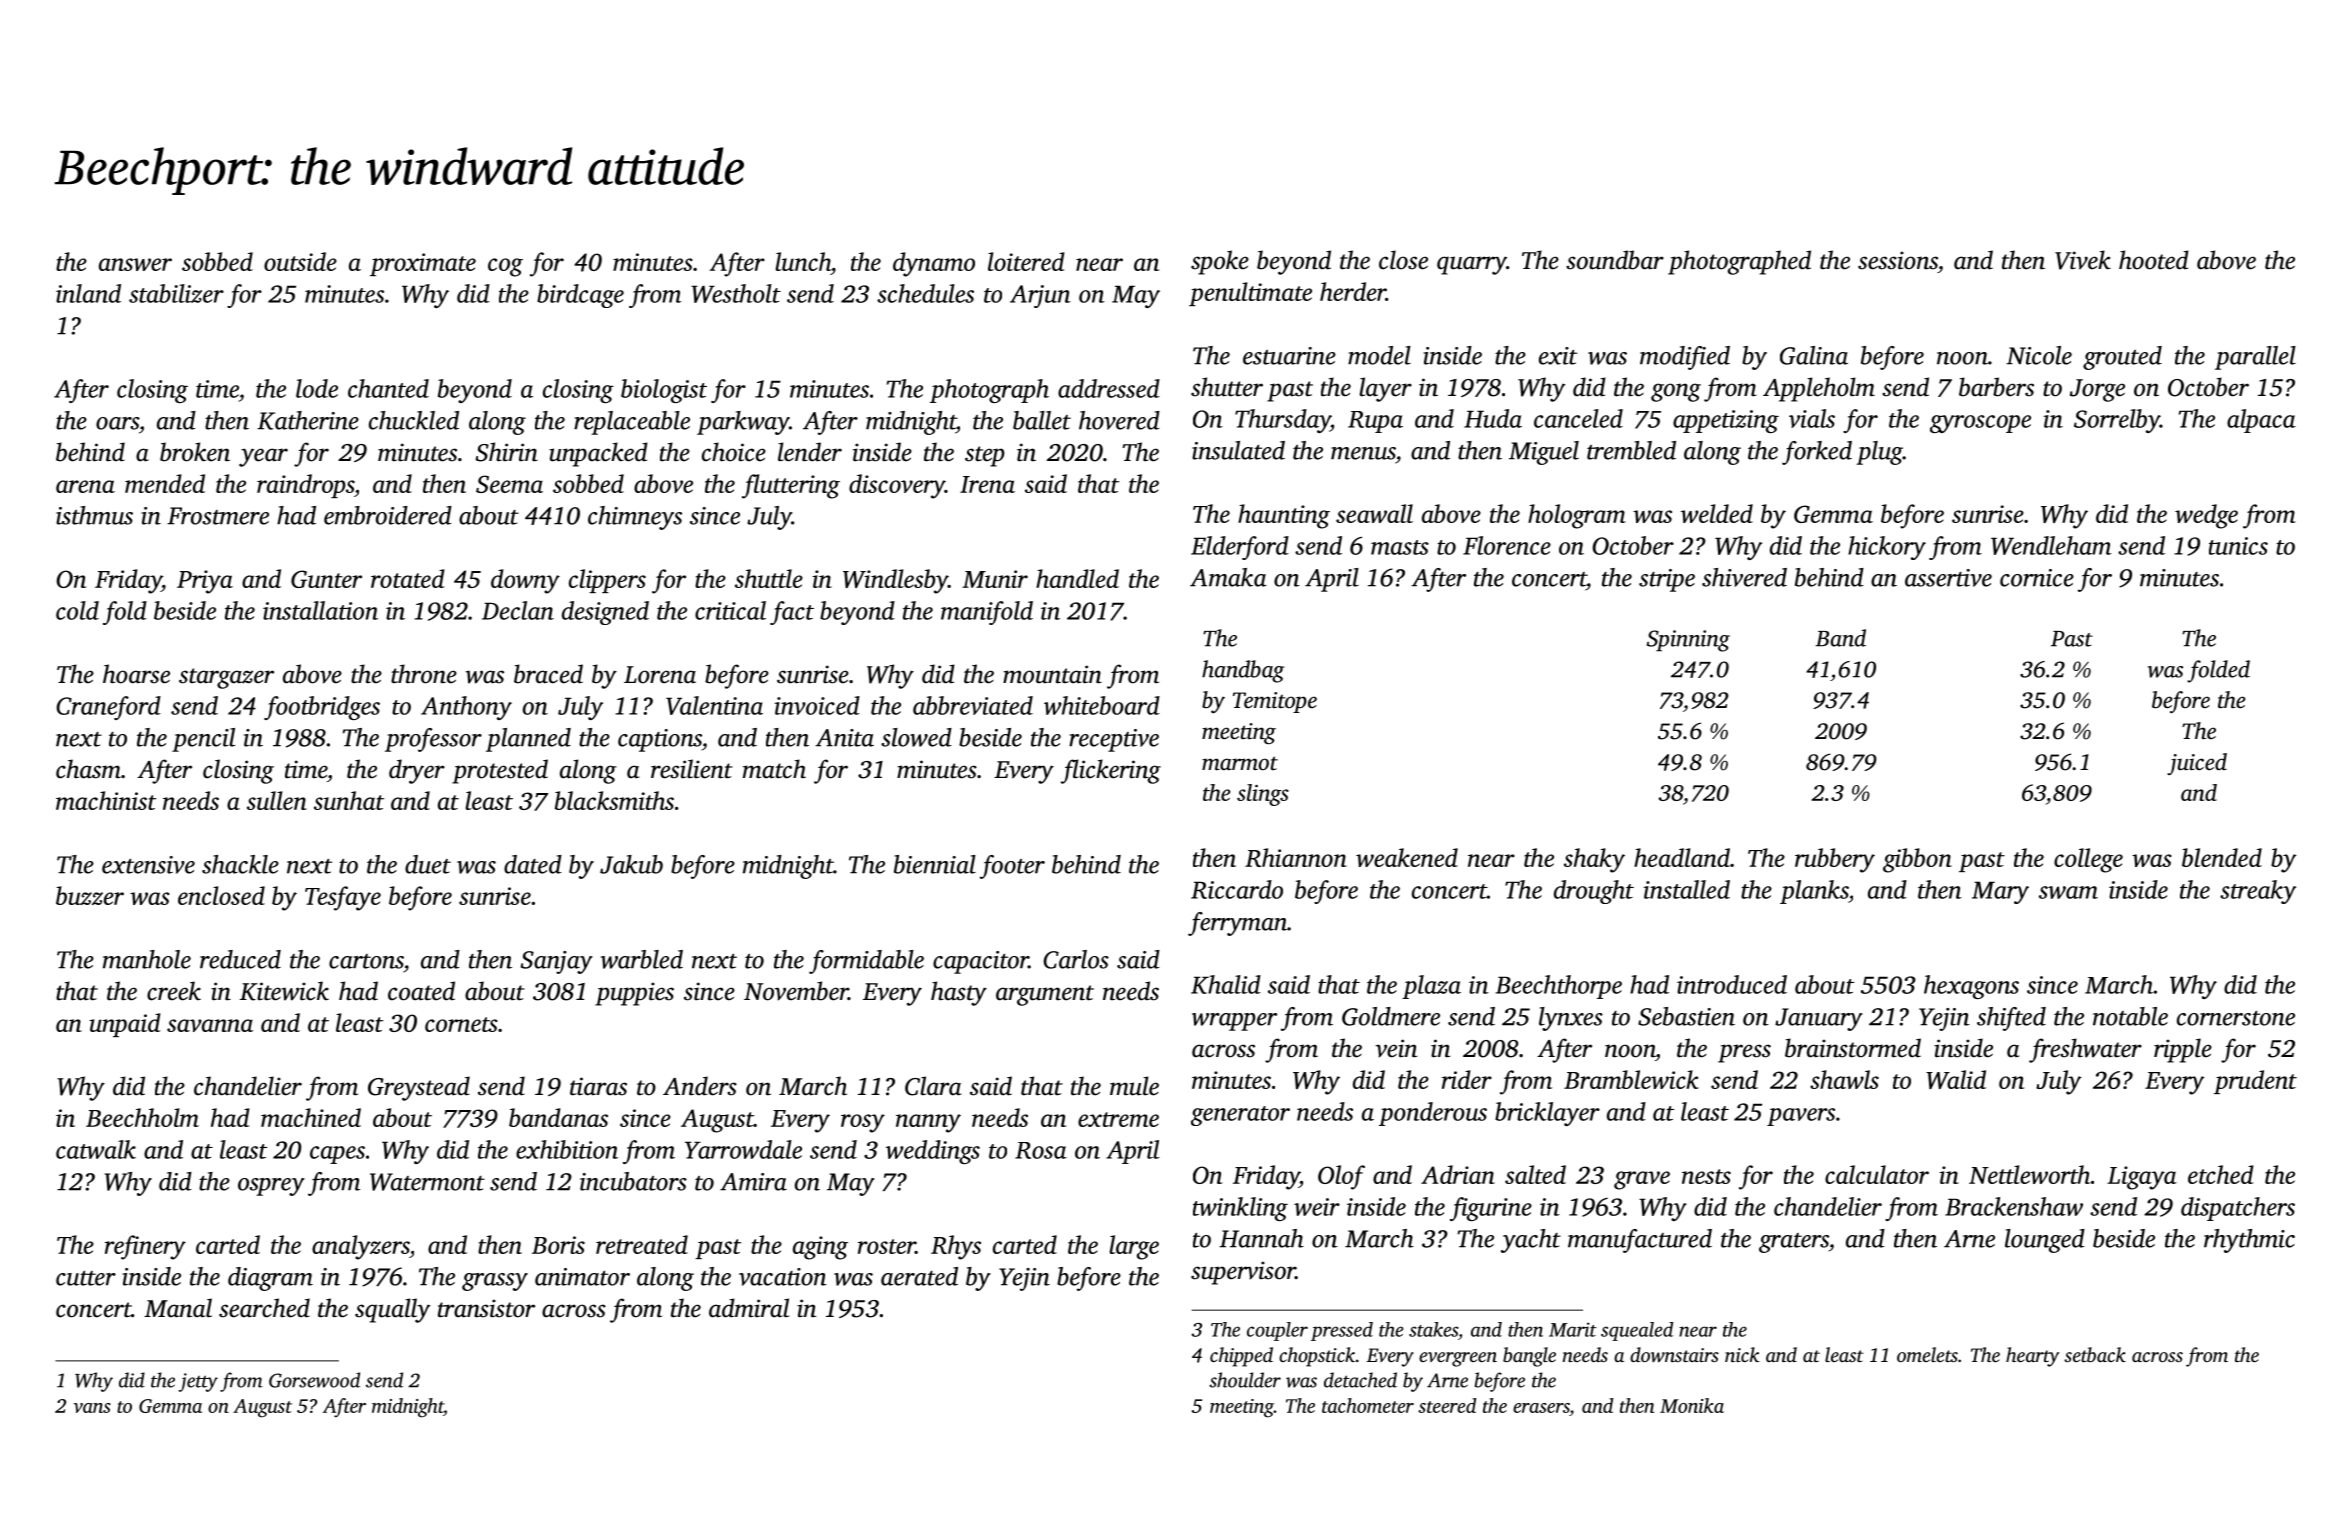  What do you see at coordinates (423, 264) in the screenshot?
I see `proximate` at bounding box center [423, 264].
